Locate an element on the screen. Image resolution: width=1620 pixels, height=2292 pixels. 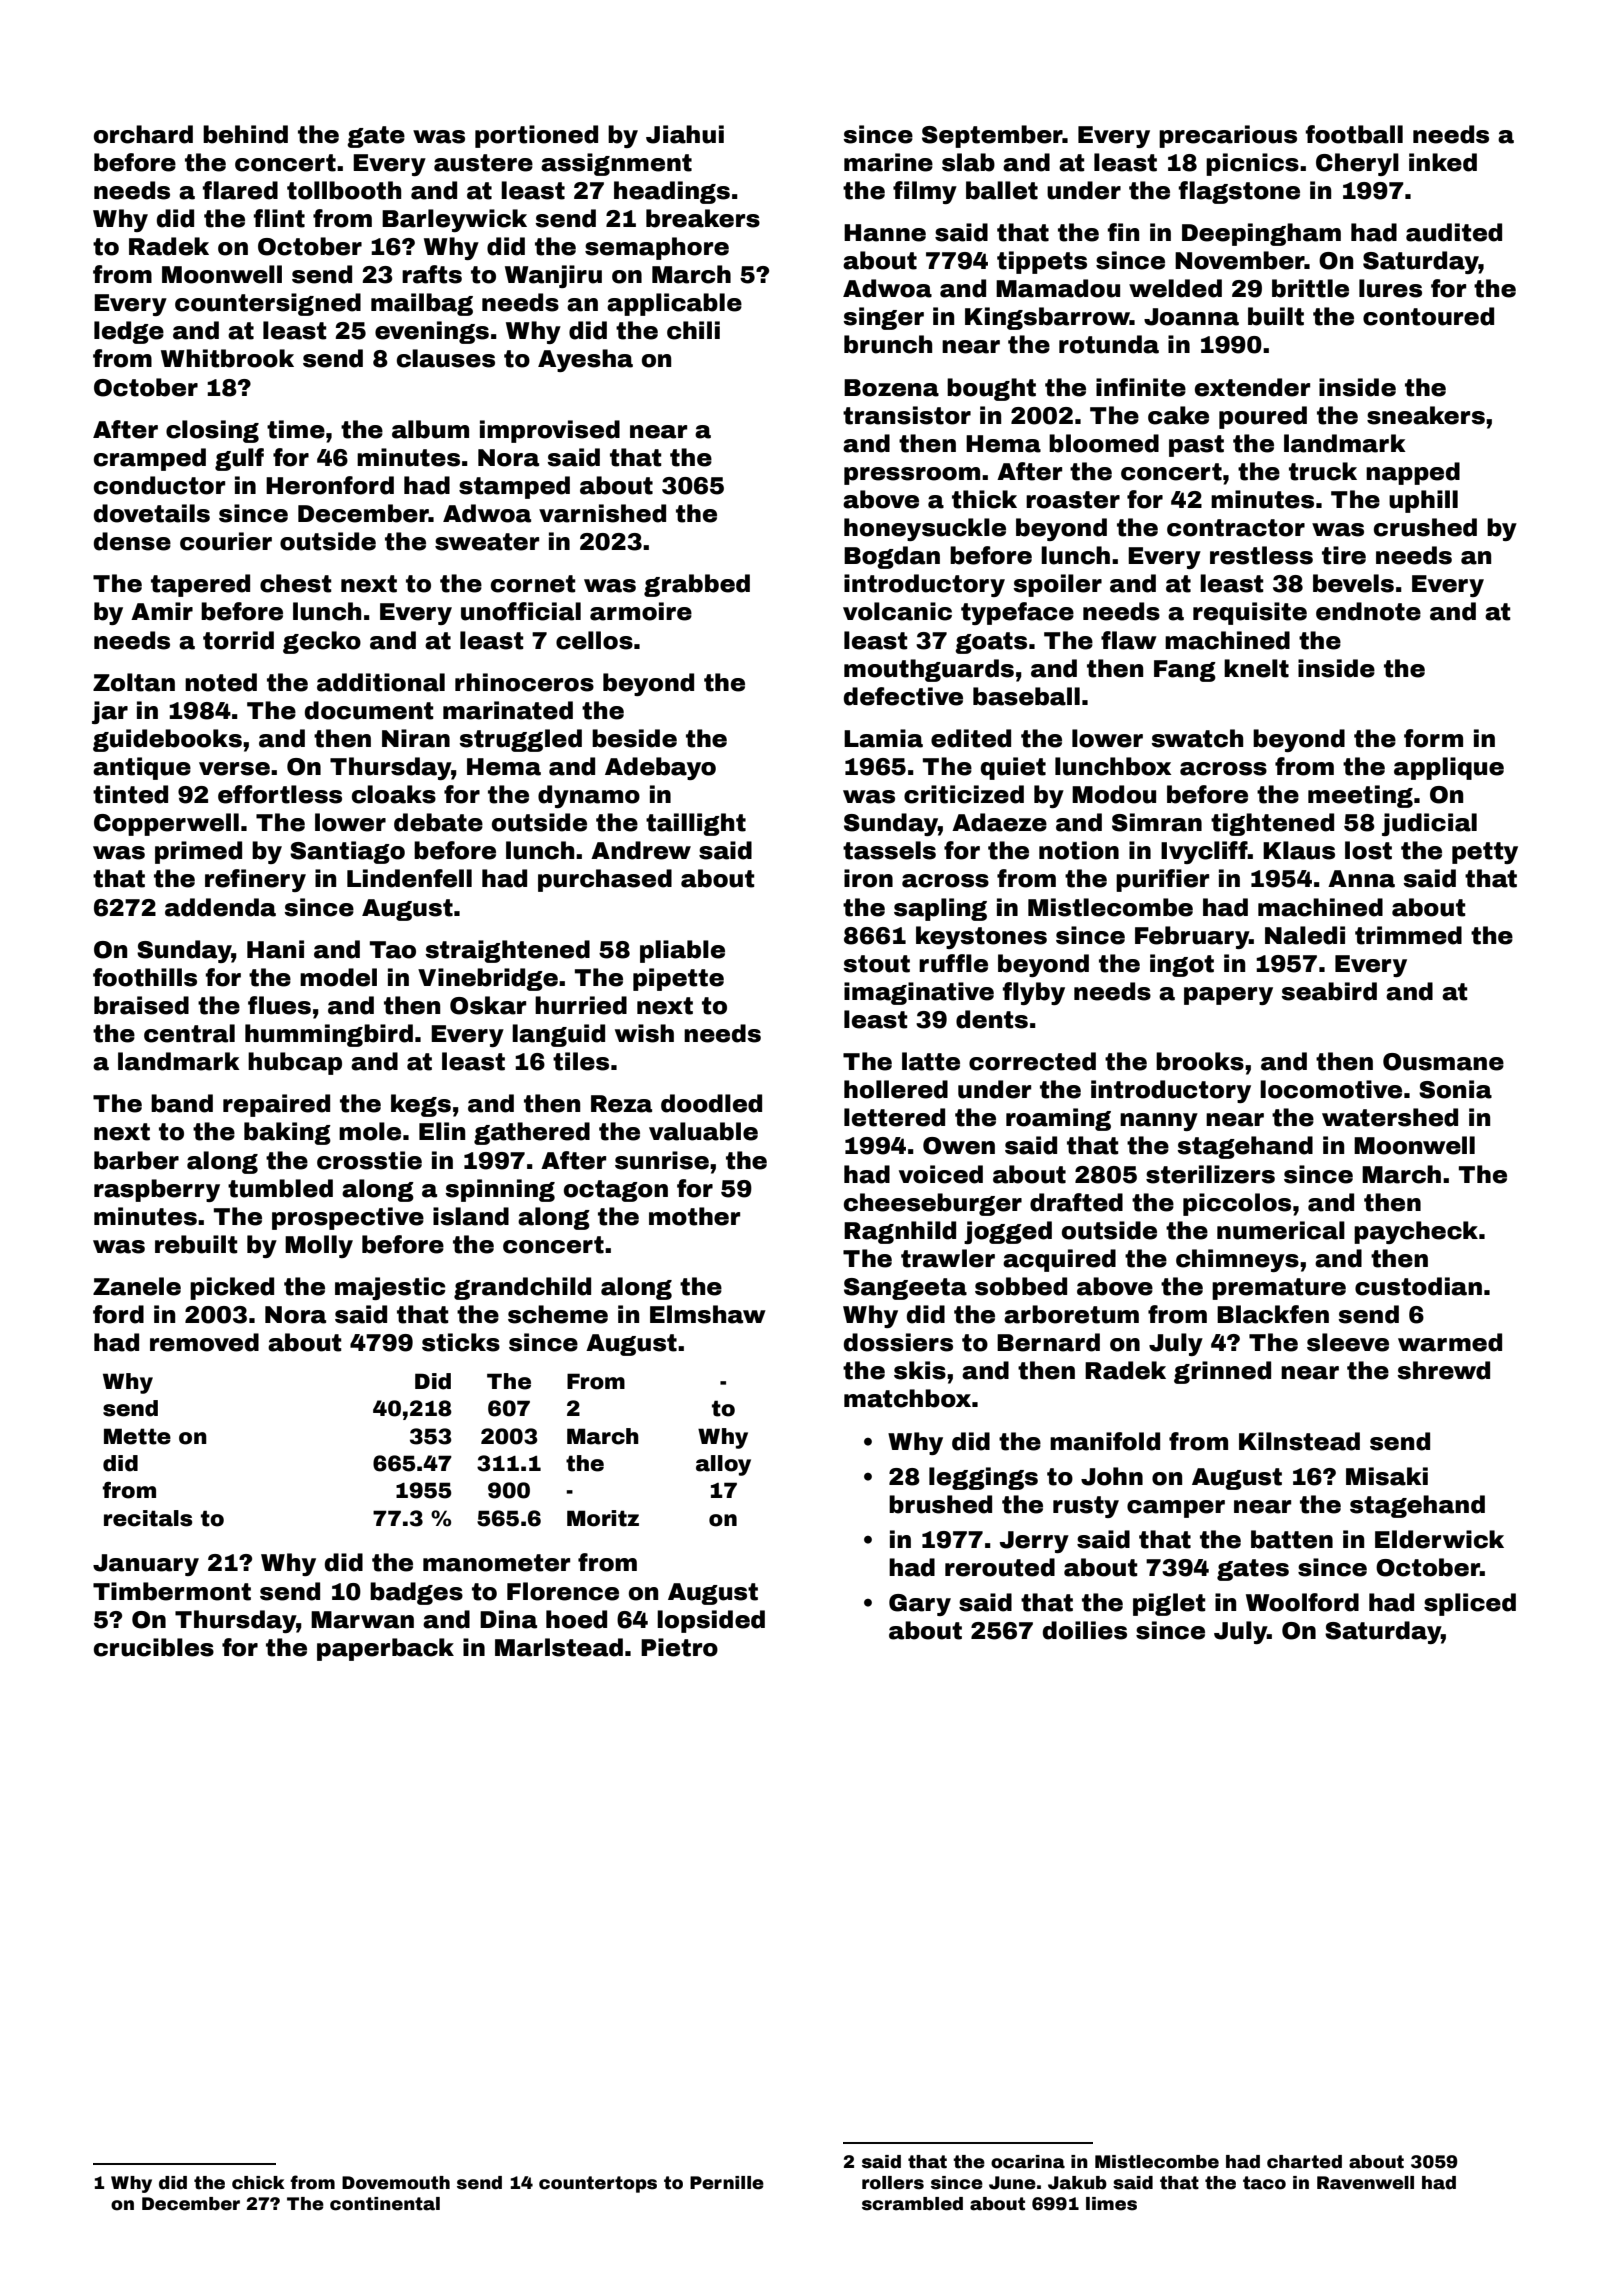
Jiahui is located at coordinates (685, 134).
